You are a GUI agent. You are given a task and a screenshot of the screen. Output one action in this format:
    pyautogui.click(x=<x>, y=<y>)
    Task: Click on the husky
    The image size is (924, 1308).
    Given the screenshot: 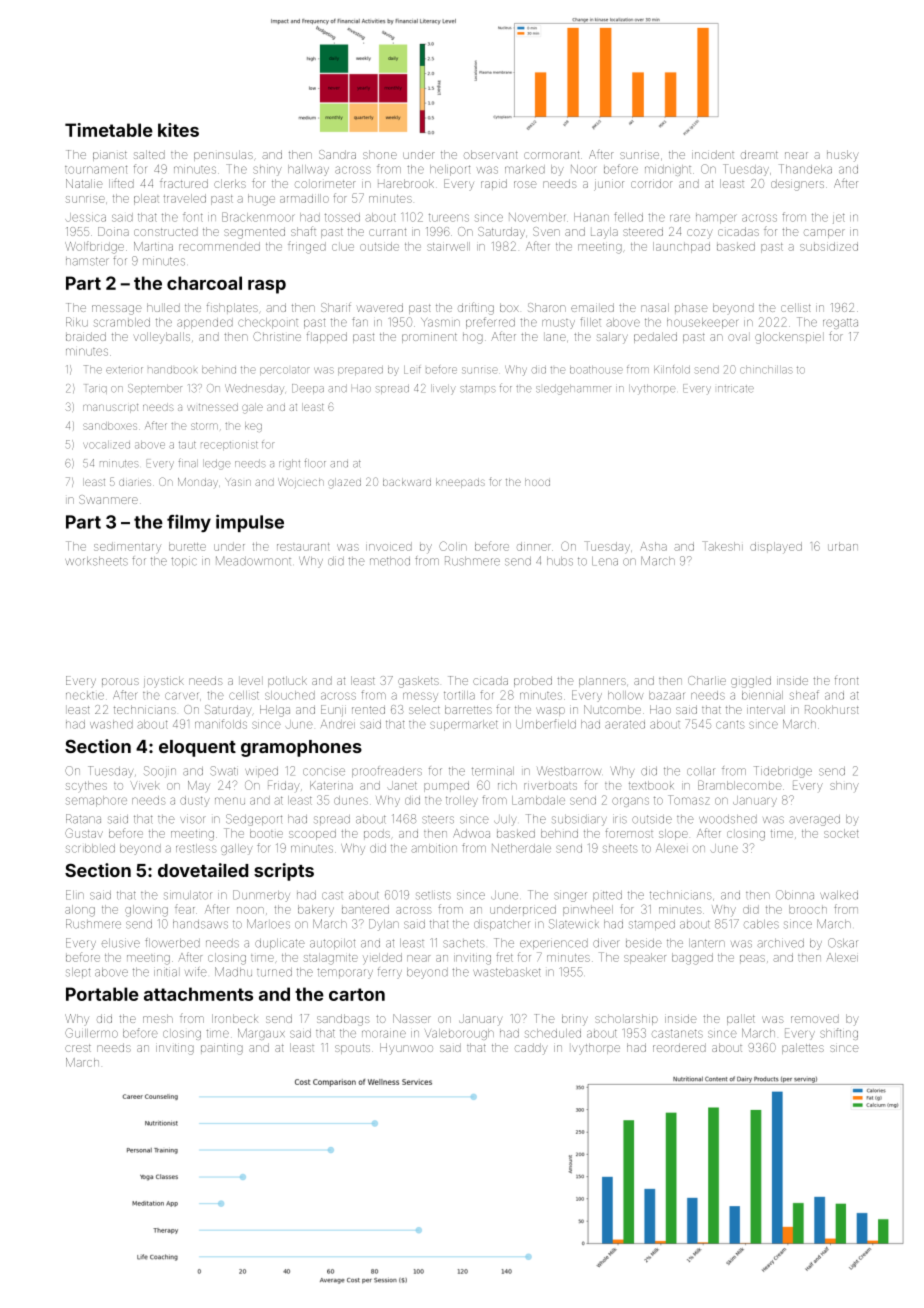 What is the action you would take?
    pyautogui.click(x=842, y=156)
